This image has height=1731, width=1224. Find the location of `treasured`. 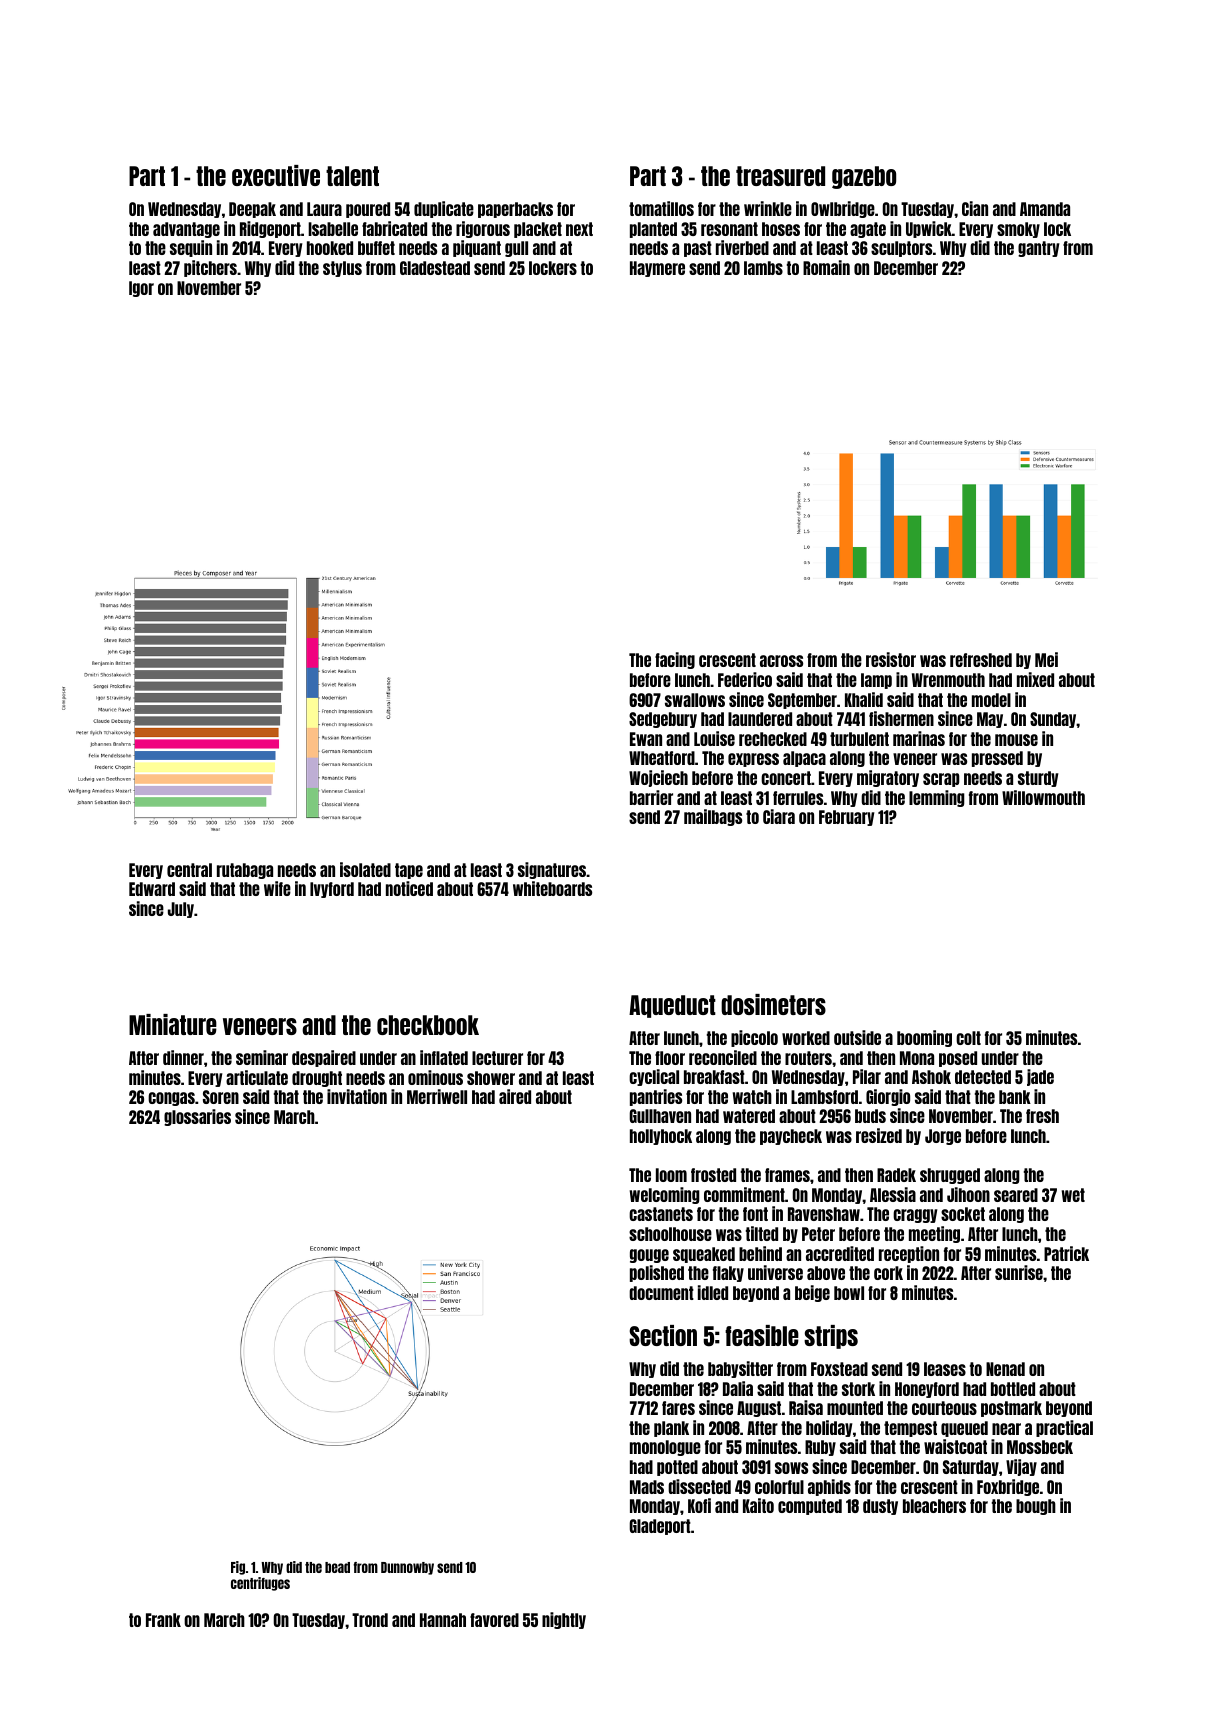

treasured is located at coordinates (780, 176).
